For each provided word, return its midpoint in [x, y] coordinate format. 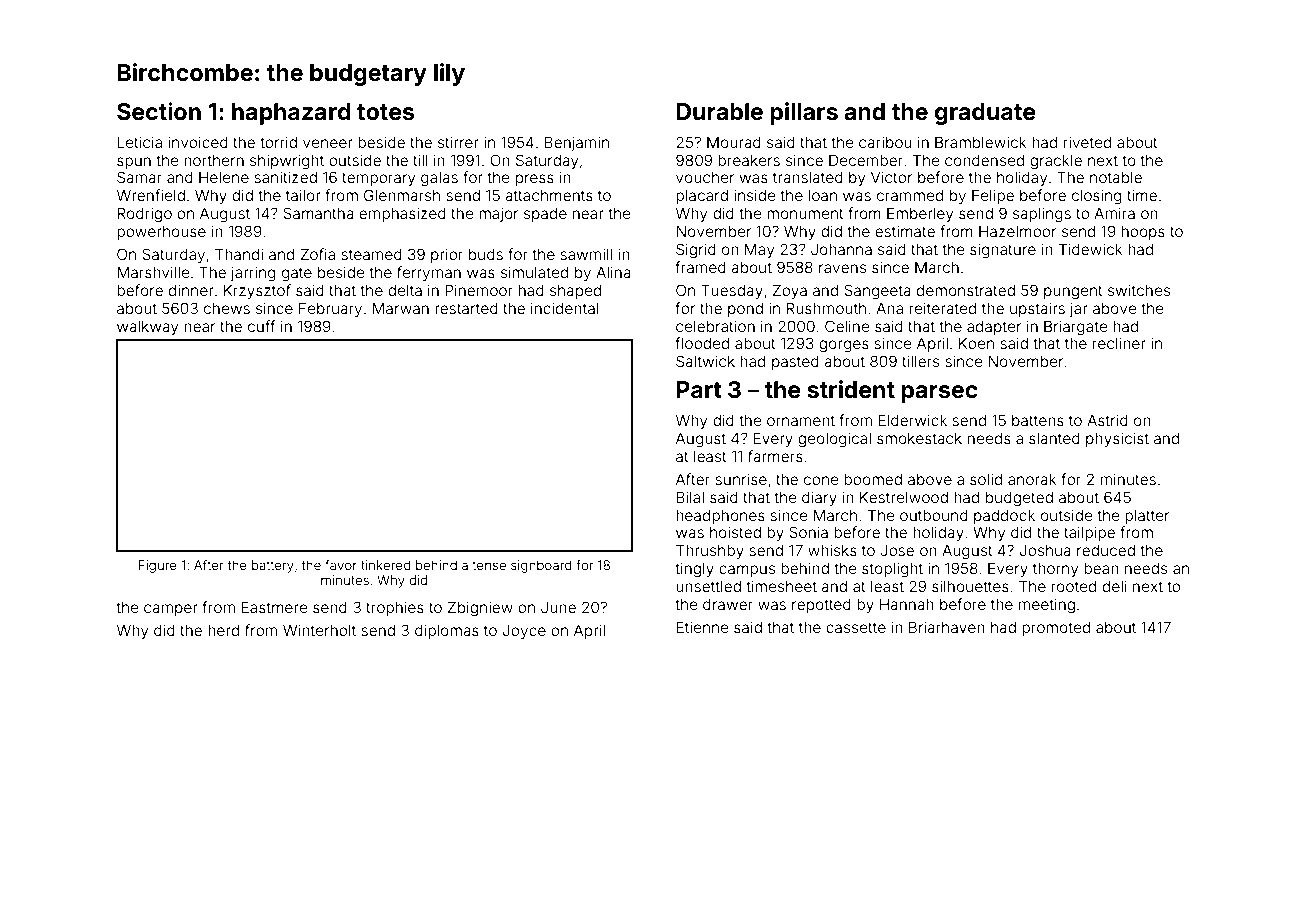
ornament [801, 420]
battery [273, 566]
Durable [720, 112]
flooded [702, 343]
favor [341, 565]
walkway [147, 328]
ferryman [429, 273]
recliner [1119, 343]
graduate [985, 114]
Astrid [1107, 420]
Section [159, 111]
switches [1139, 290]
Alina [613, 272]
